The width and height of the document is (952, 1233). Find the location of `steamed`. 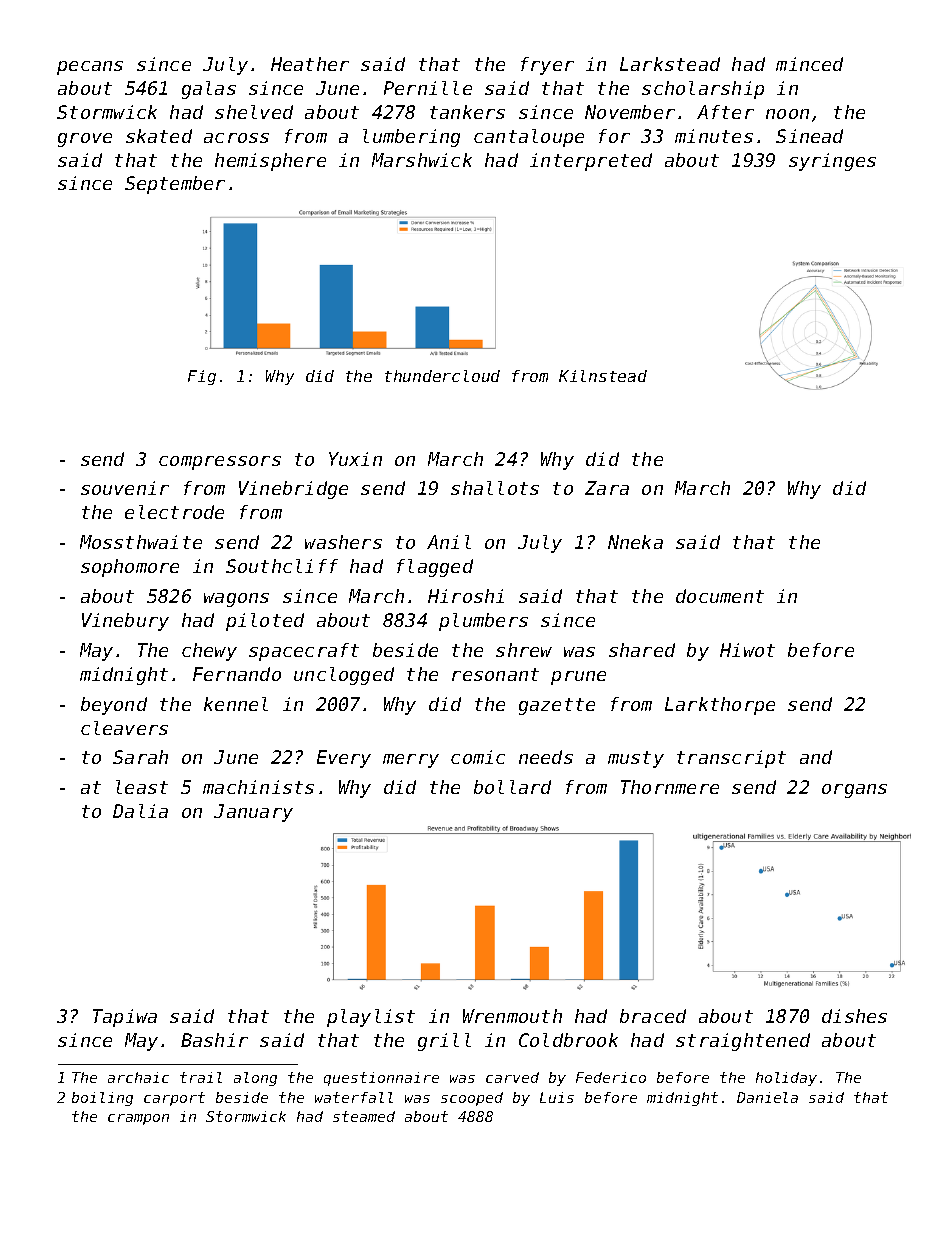

steamed is located at coordinates (364, 1116).
